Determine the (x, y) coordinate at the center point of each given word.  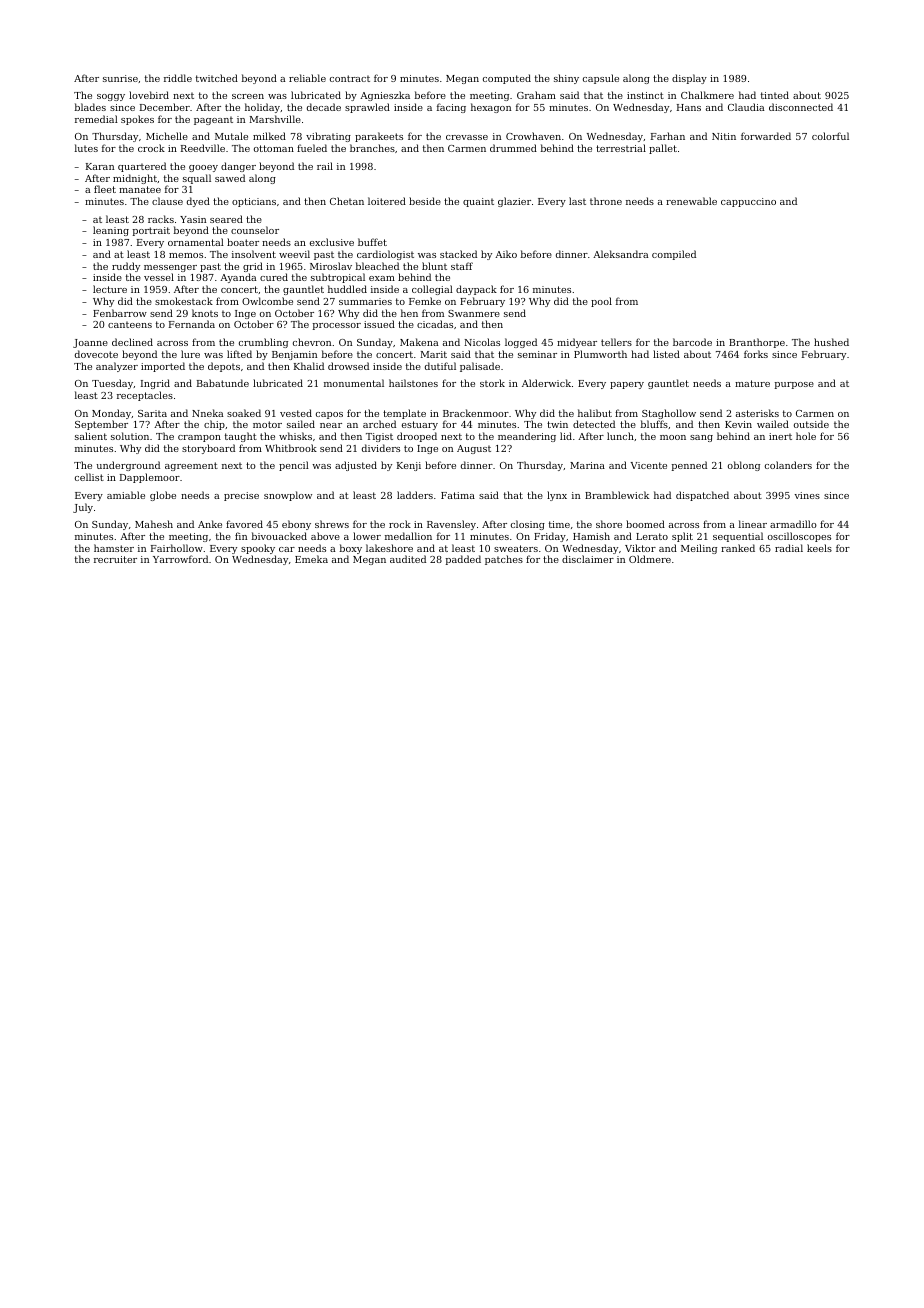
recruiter (115, 559)
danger (238, 167)
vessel (159, 277)
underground (128, 466)
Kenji (409, 466)
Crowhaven (533, 136)
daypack (476, 290)
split (682, 537)
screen (248, 96)
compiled (674, 255)
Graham (536, 95)
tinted (775, 95)
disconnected (801, 107)
